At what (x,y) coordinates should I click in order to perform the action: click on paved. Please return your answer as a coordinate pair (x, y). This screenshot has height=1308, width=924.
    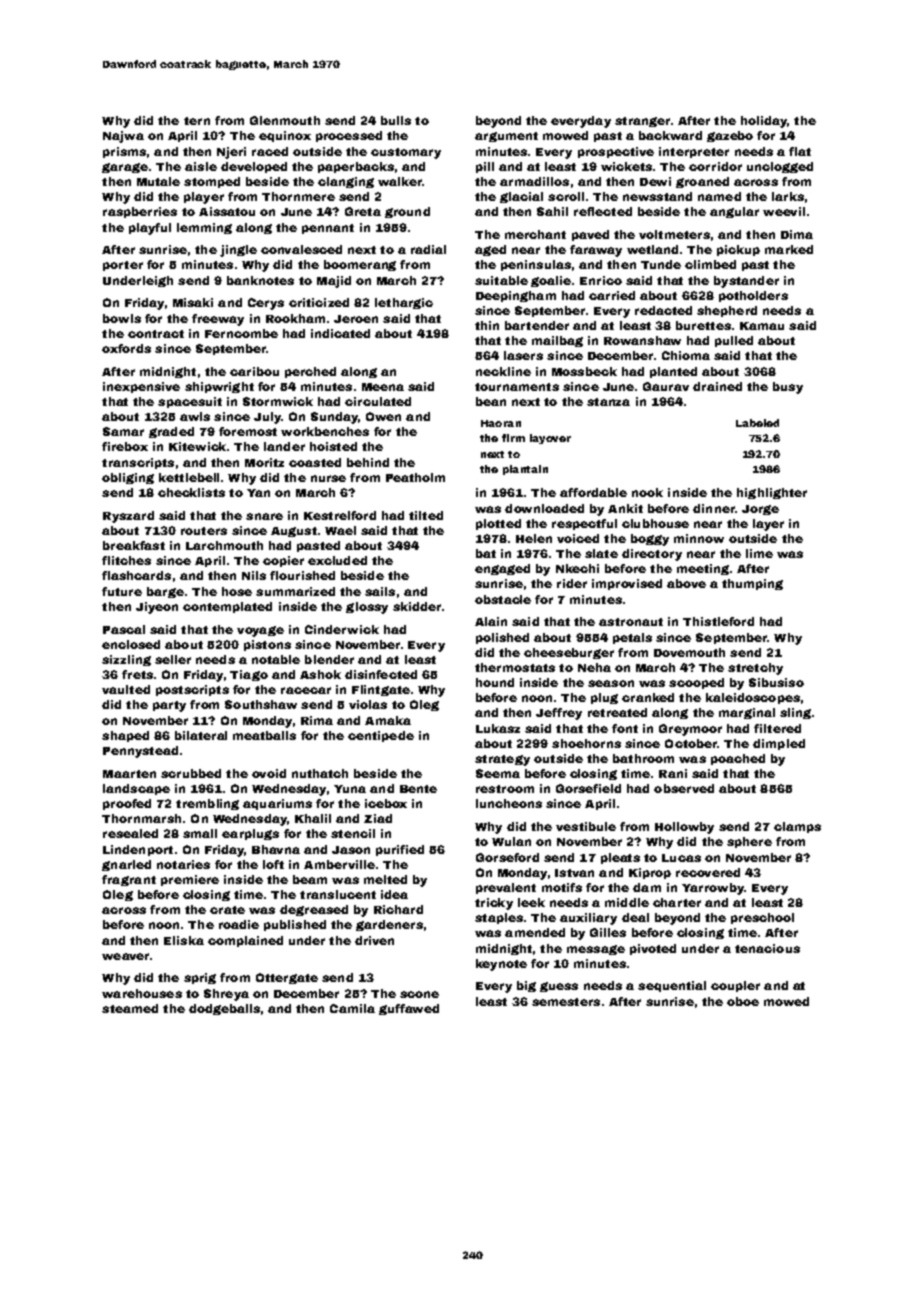
    Looking at the image, I should click on (590, 235).
